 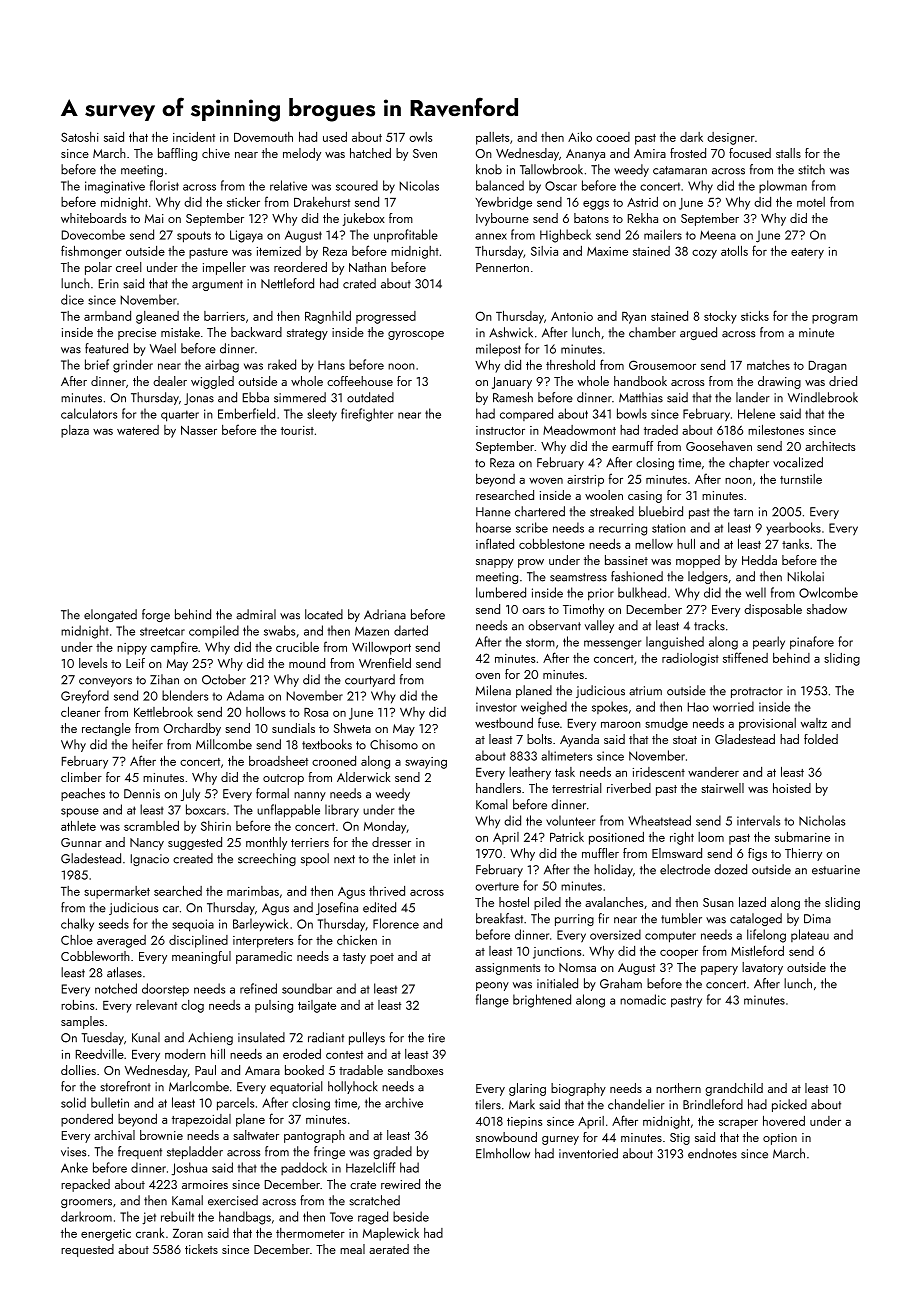 What do you see at coordinates (688, 153) in the page?
I see `frosted` at bounding box center [688, 153].
